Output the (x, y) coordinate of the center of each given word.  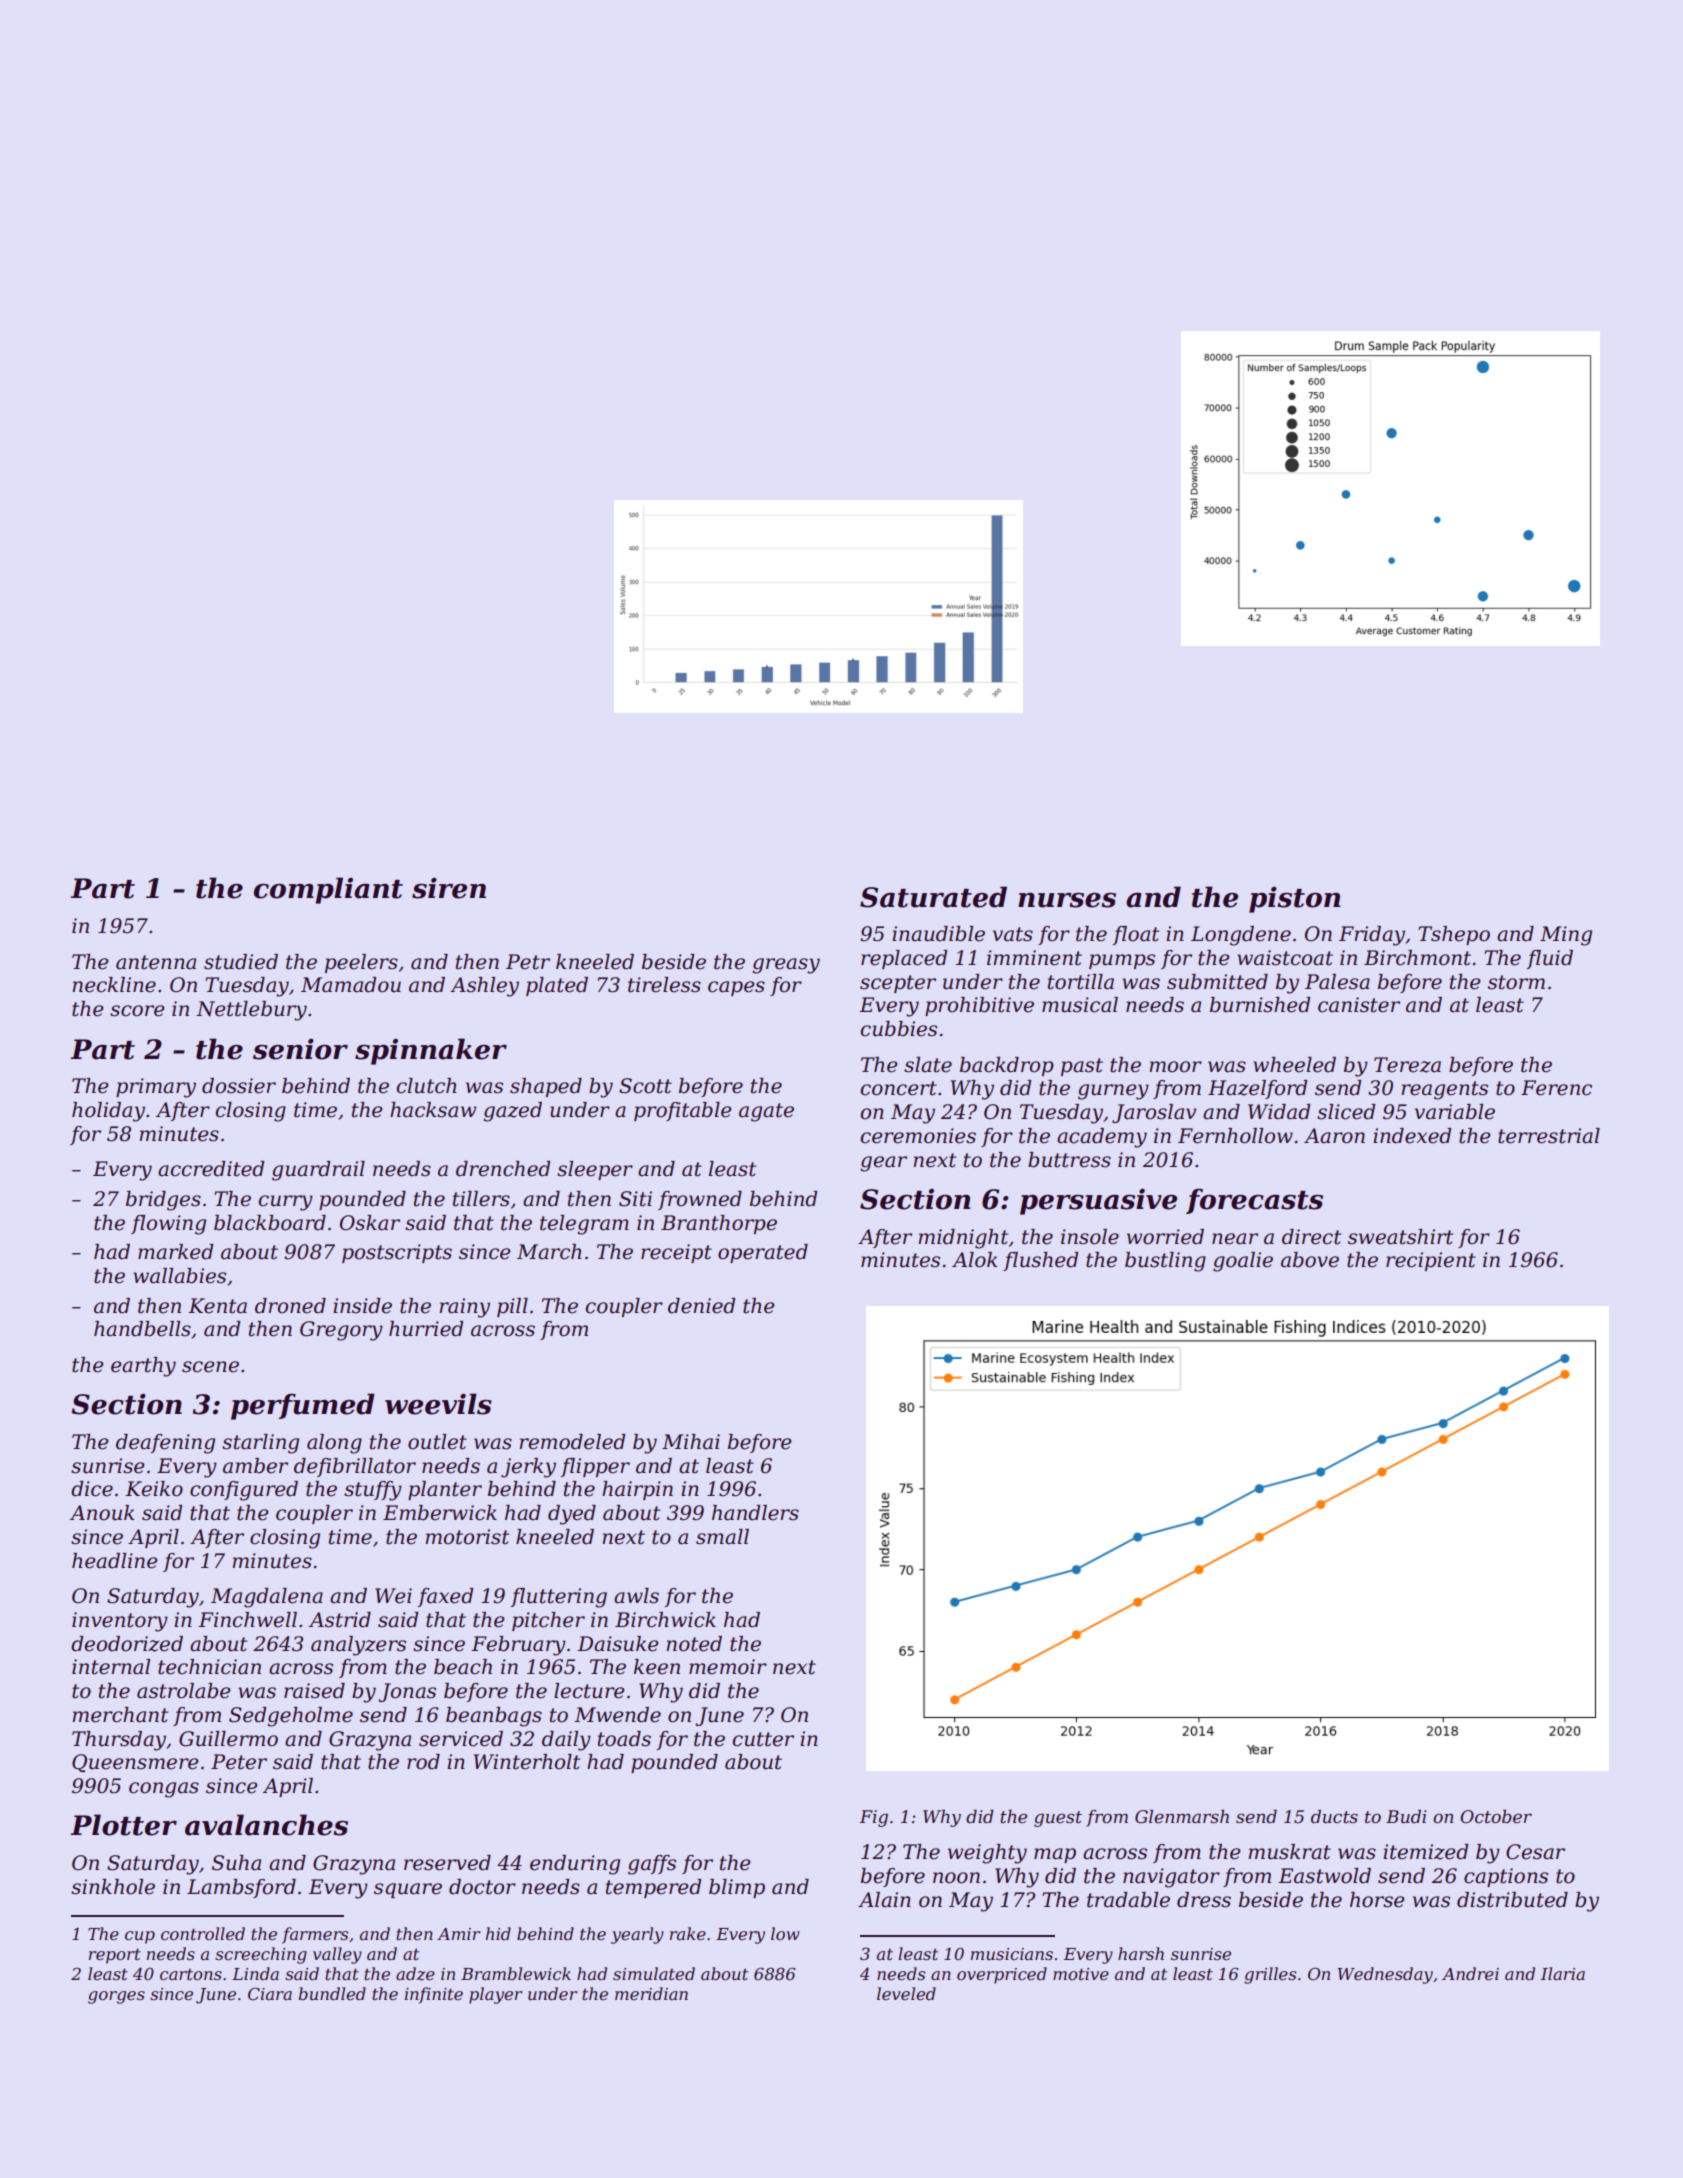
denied (701, 1306)
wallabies (179, 1276)
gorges (116, 1997)
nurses (1067, 900)
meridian (651, 1993)
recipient (1431, 1261)
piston (1294, 899)
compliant (328, 890)
